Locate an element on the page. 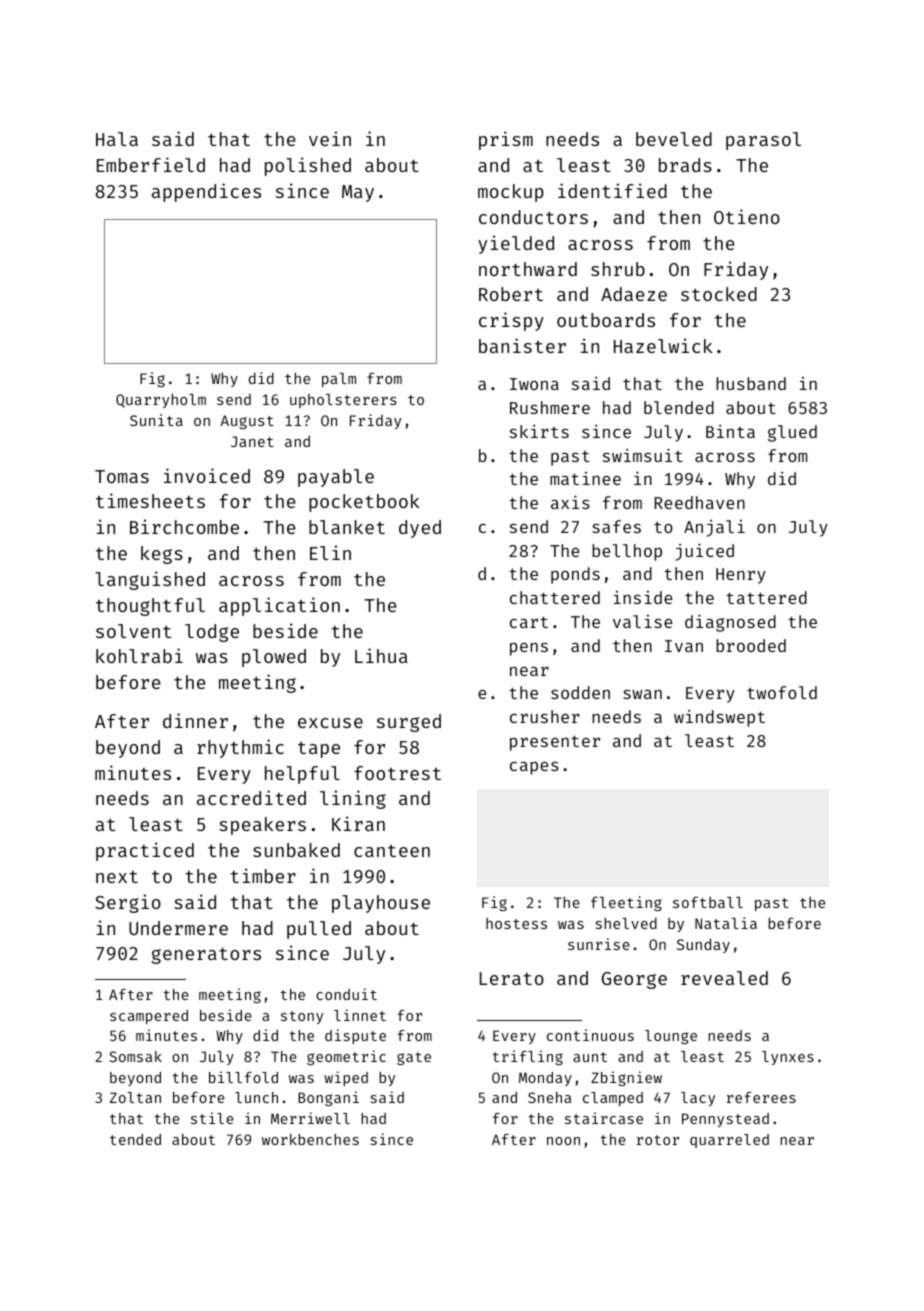 This document has width=924, height=1311. fleeting is located at coordinates (626, 903).
